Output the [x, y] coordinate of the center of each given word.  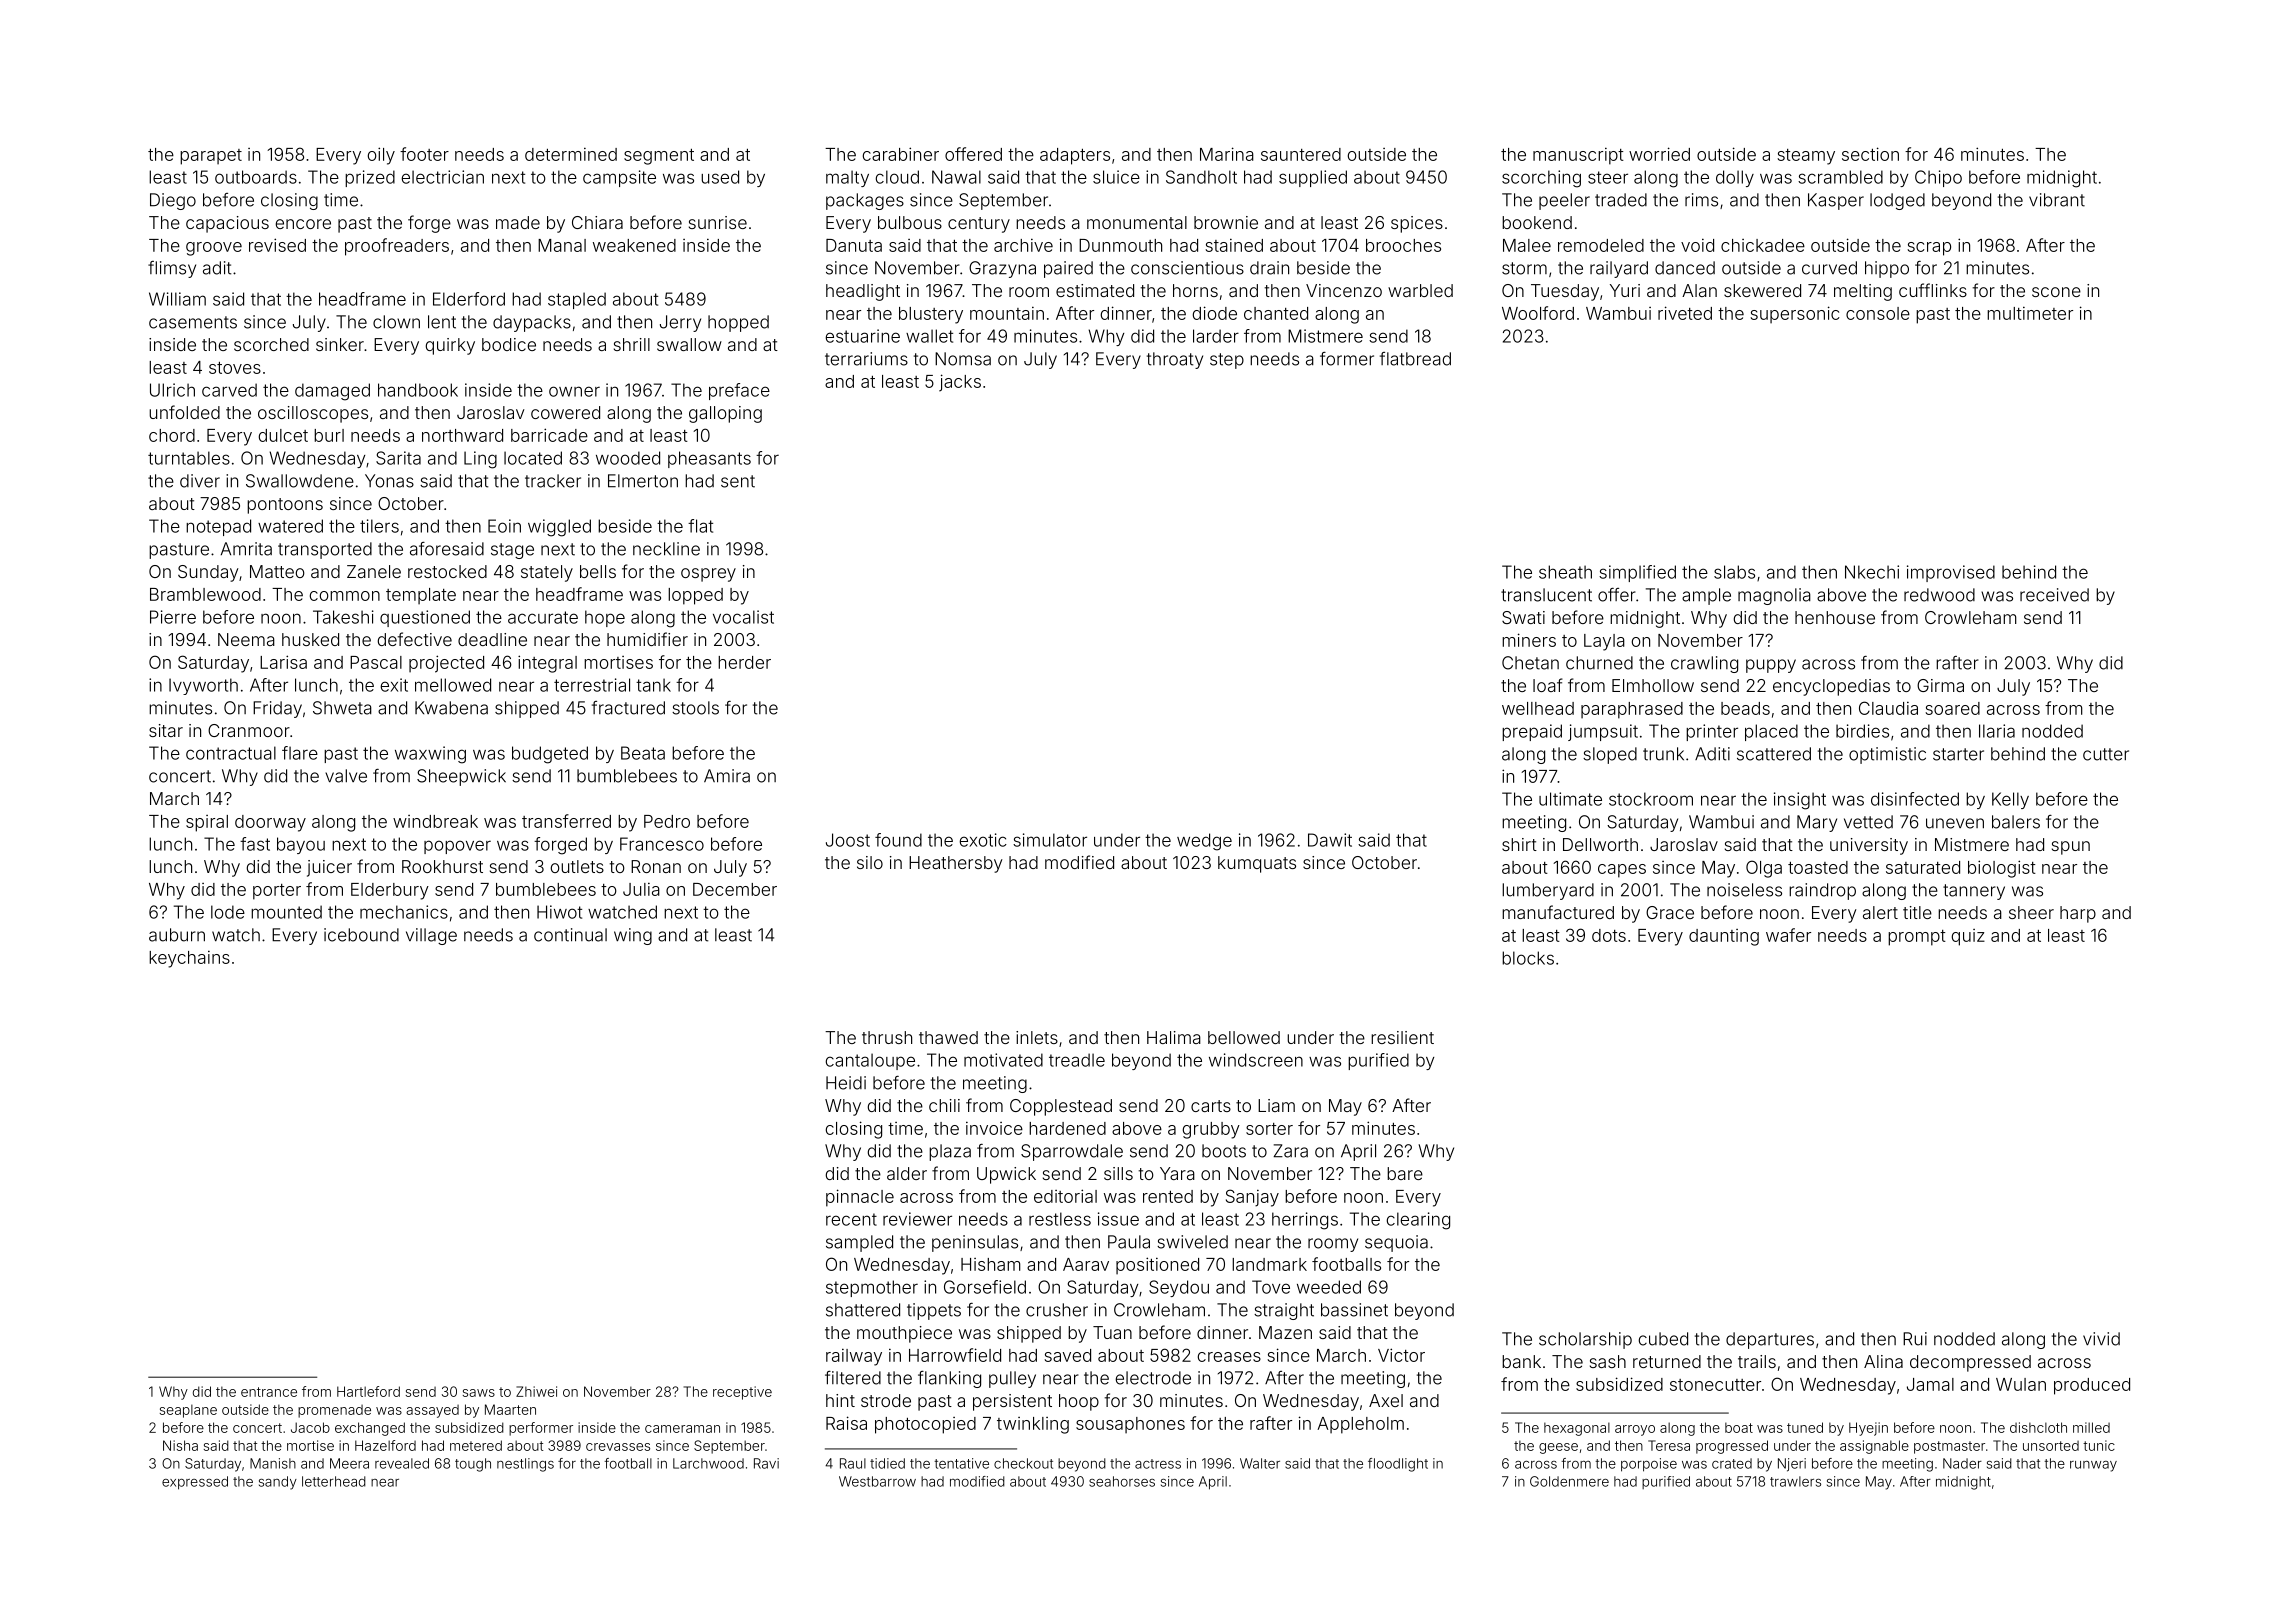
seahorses [1122, 1481]
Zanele [374, 571]
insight [1800, 801]
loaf [1548, 685]
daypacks [532, 323]
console [1878, 313]
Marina [1227, 154]
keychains [189, 959]
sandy [278, 1483]
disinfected [1915, 799]
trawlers [1795, 1481]
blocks [1528, 958]
